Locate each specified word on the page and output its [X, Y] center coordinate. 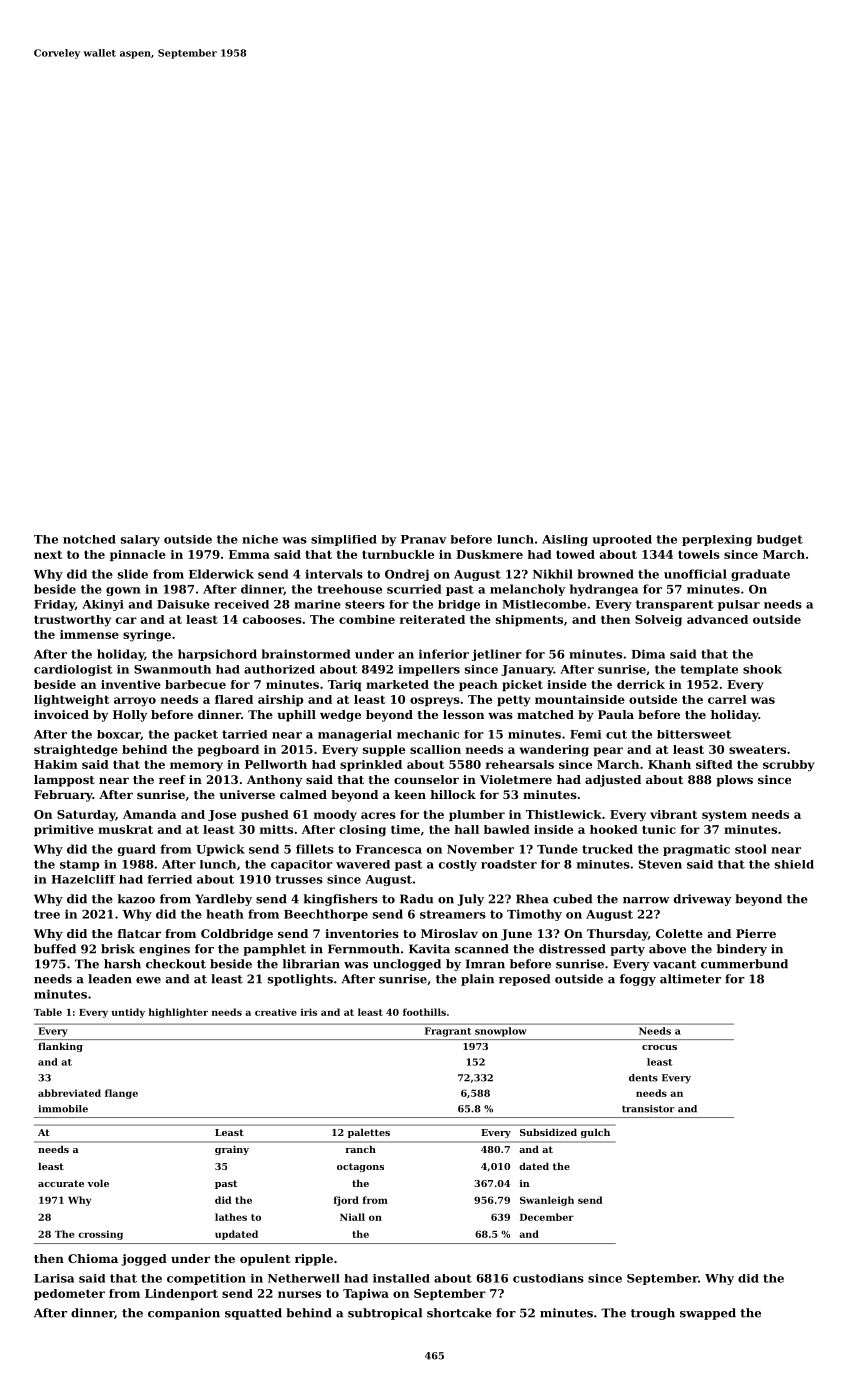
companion [184, 1314]
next [48, 554]
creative [276, 1012]
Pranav [423, 539]
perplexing [717, 540]
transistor [648, 1109]
